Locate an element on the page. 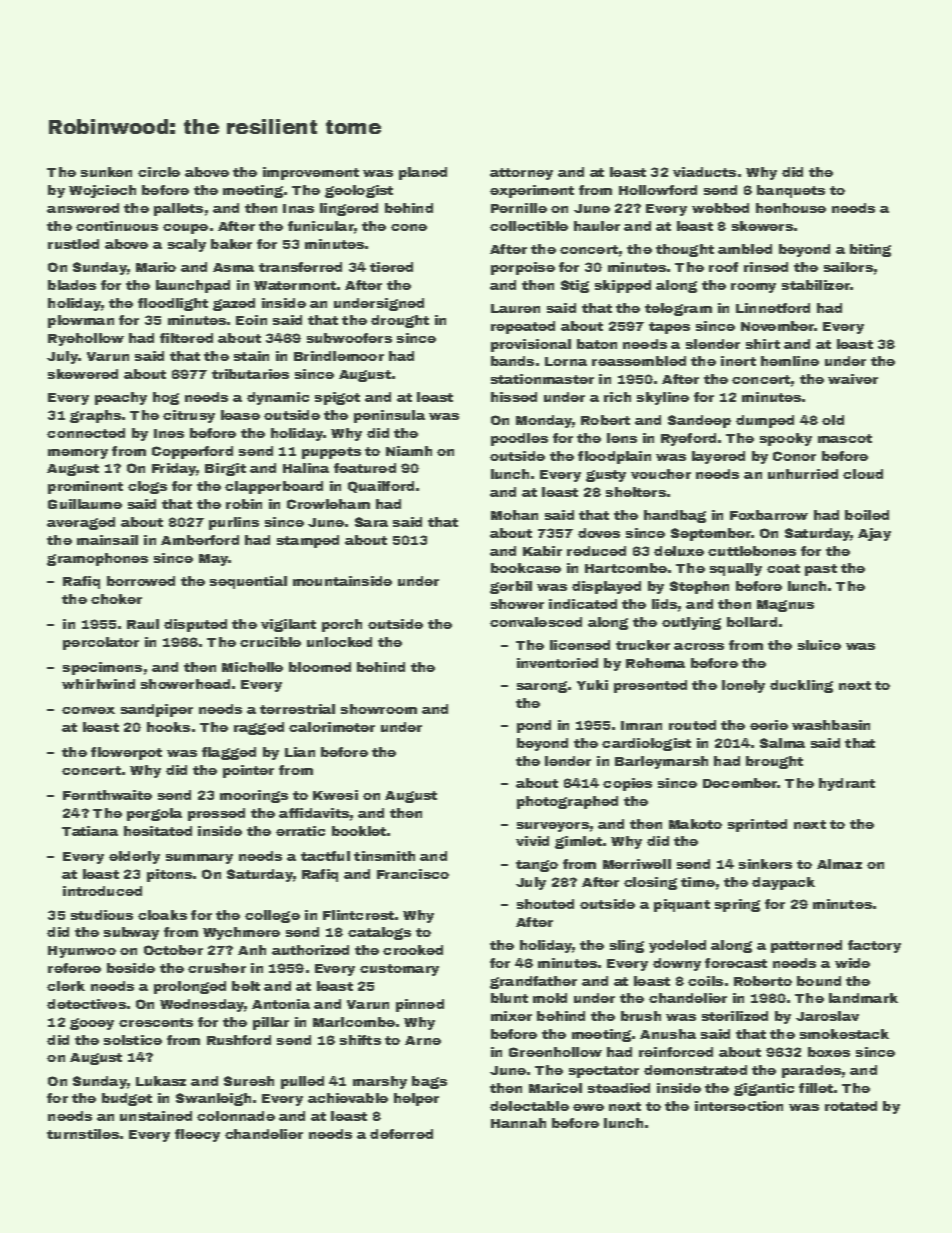  blades is located at coordinates (72, 285).
